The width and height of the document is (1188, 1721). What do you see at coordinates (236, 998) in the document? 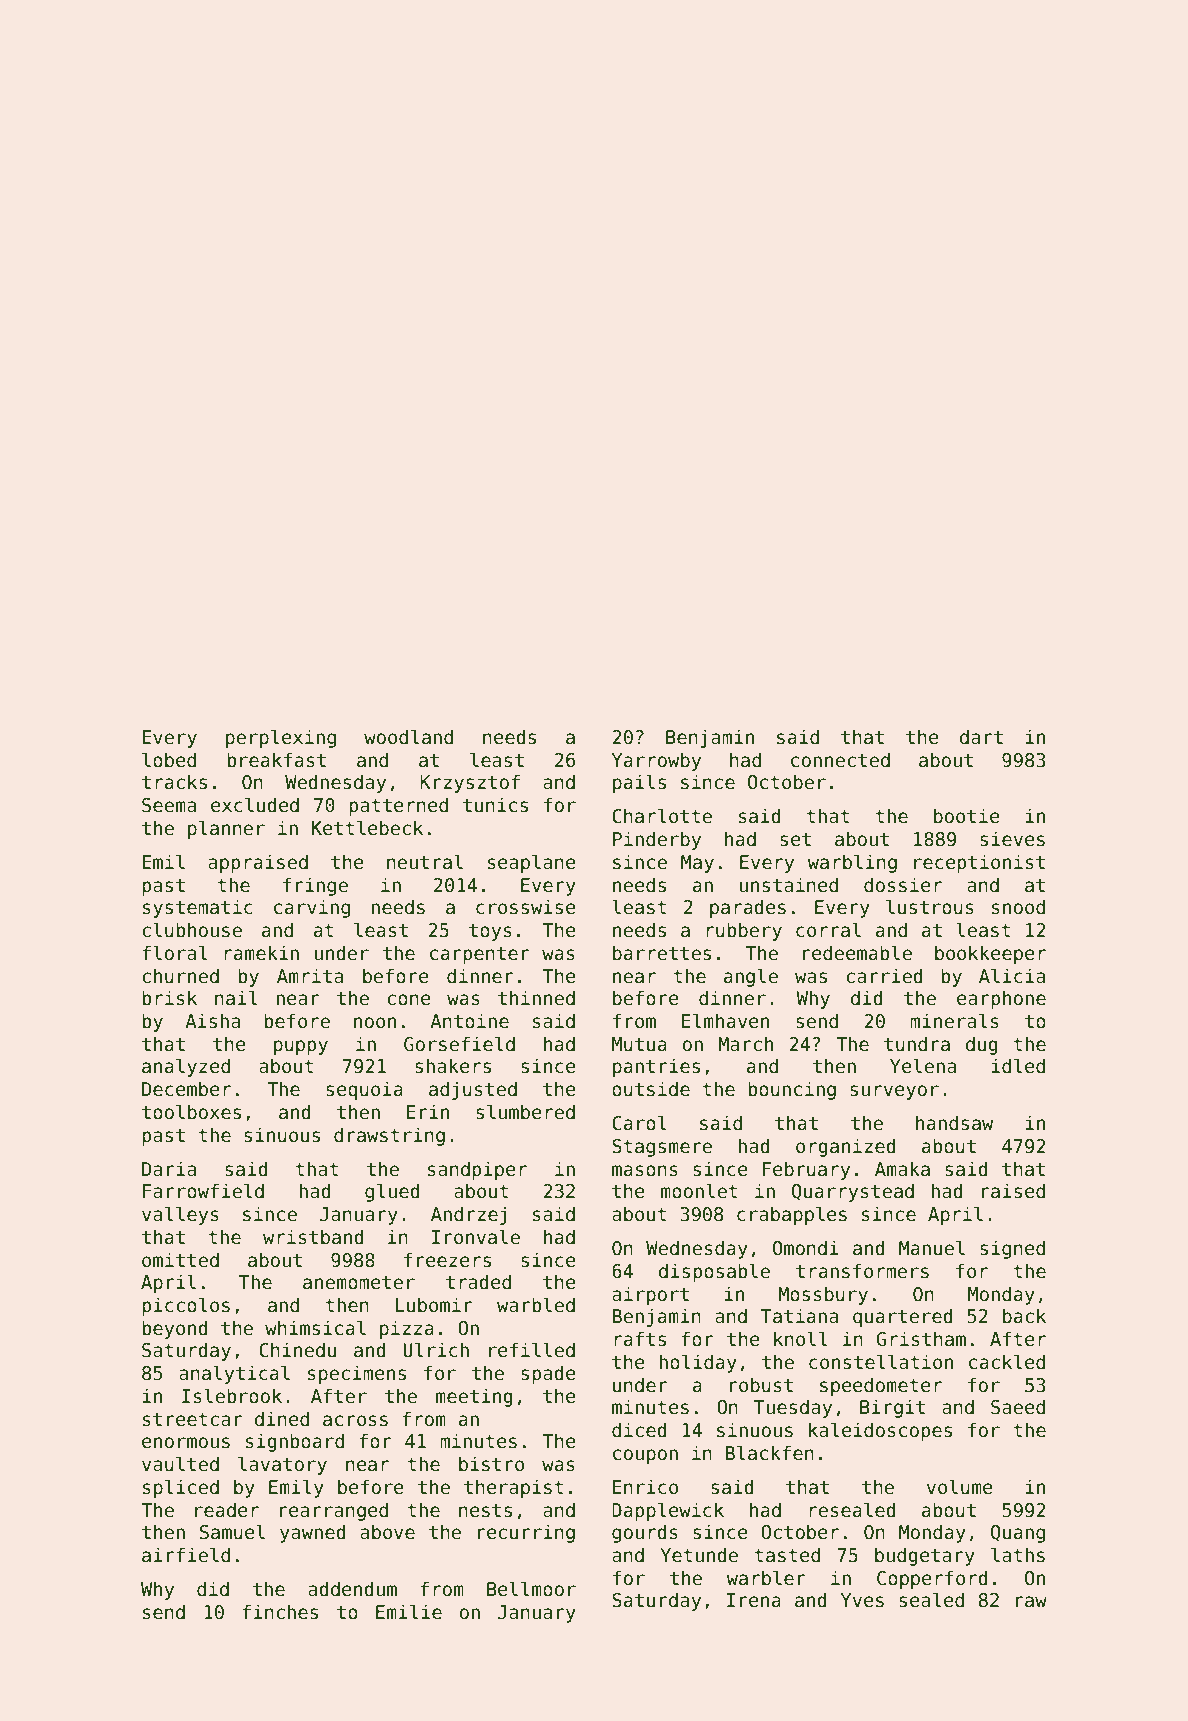
I see `nail` at bounding box center [236, 998].
